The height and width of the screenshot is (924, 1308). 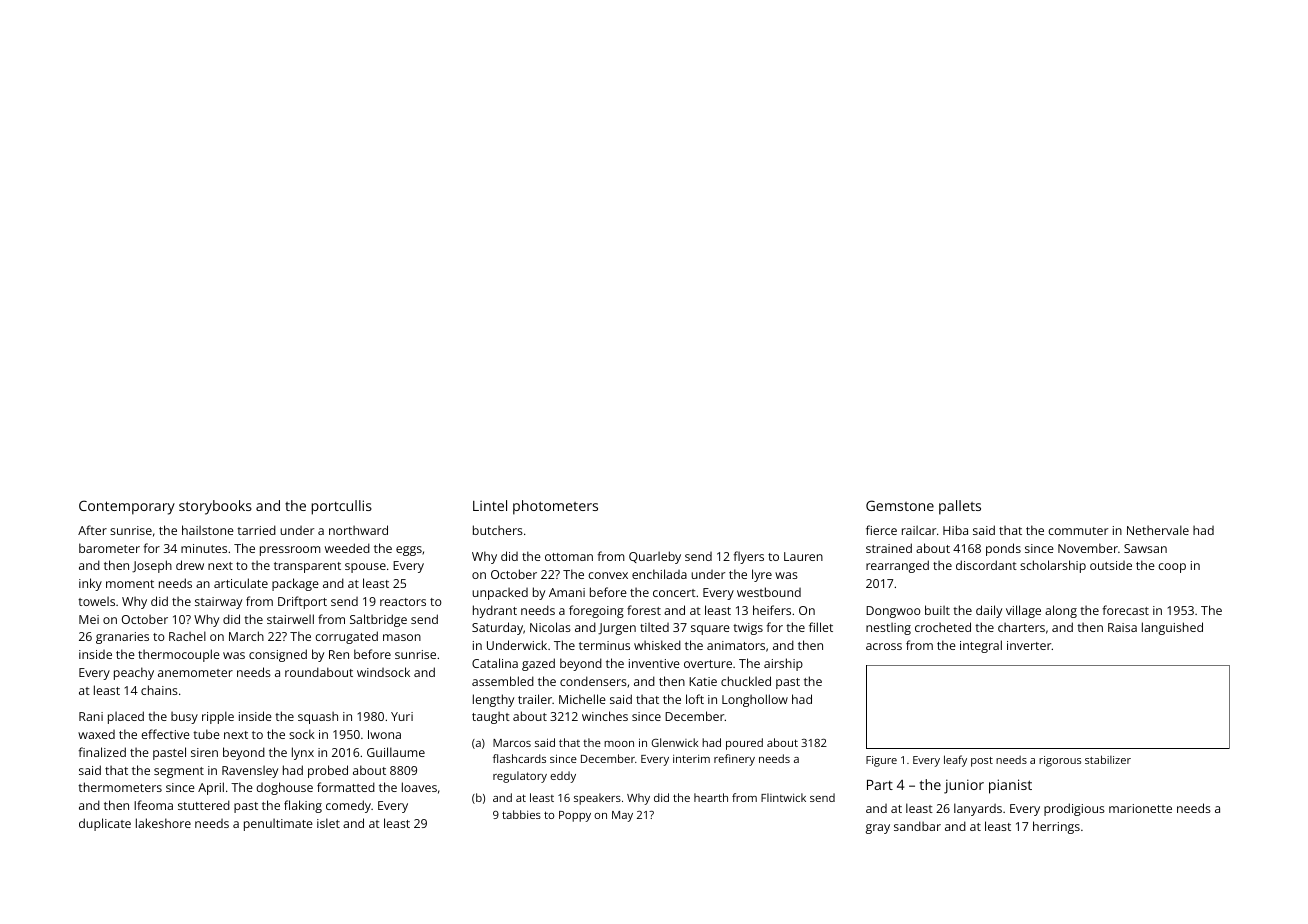 I want to click on After, so click(x=92, y=530).
